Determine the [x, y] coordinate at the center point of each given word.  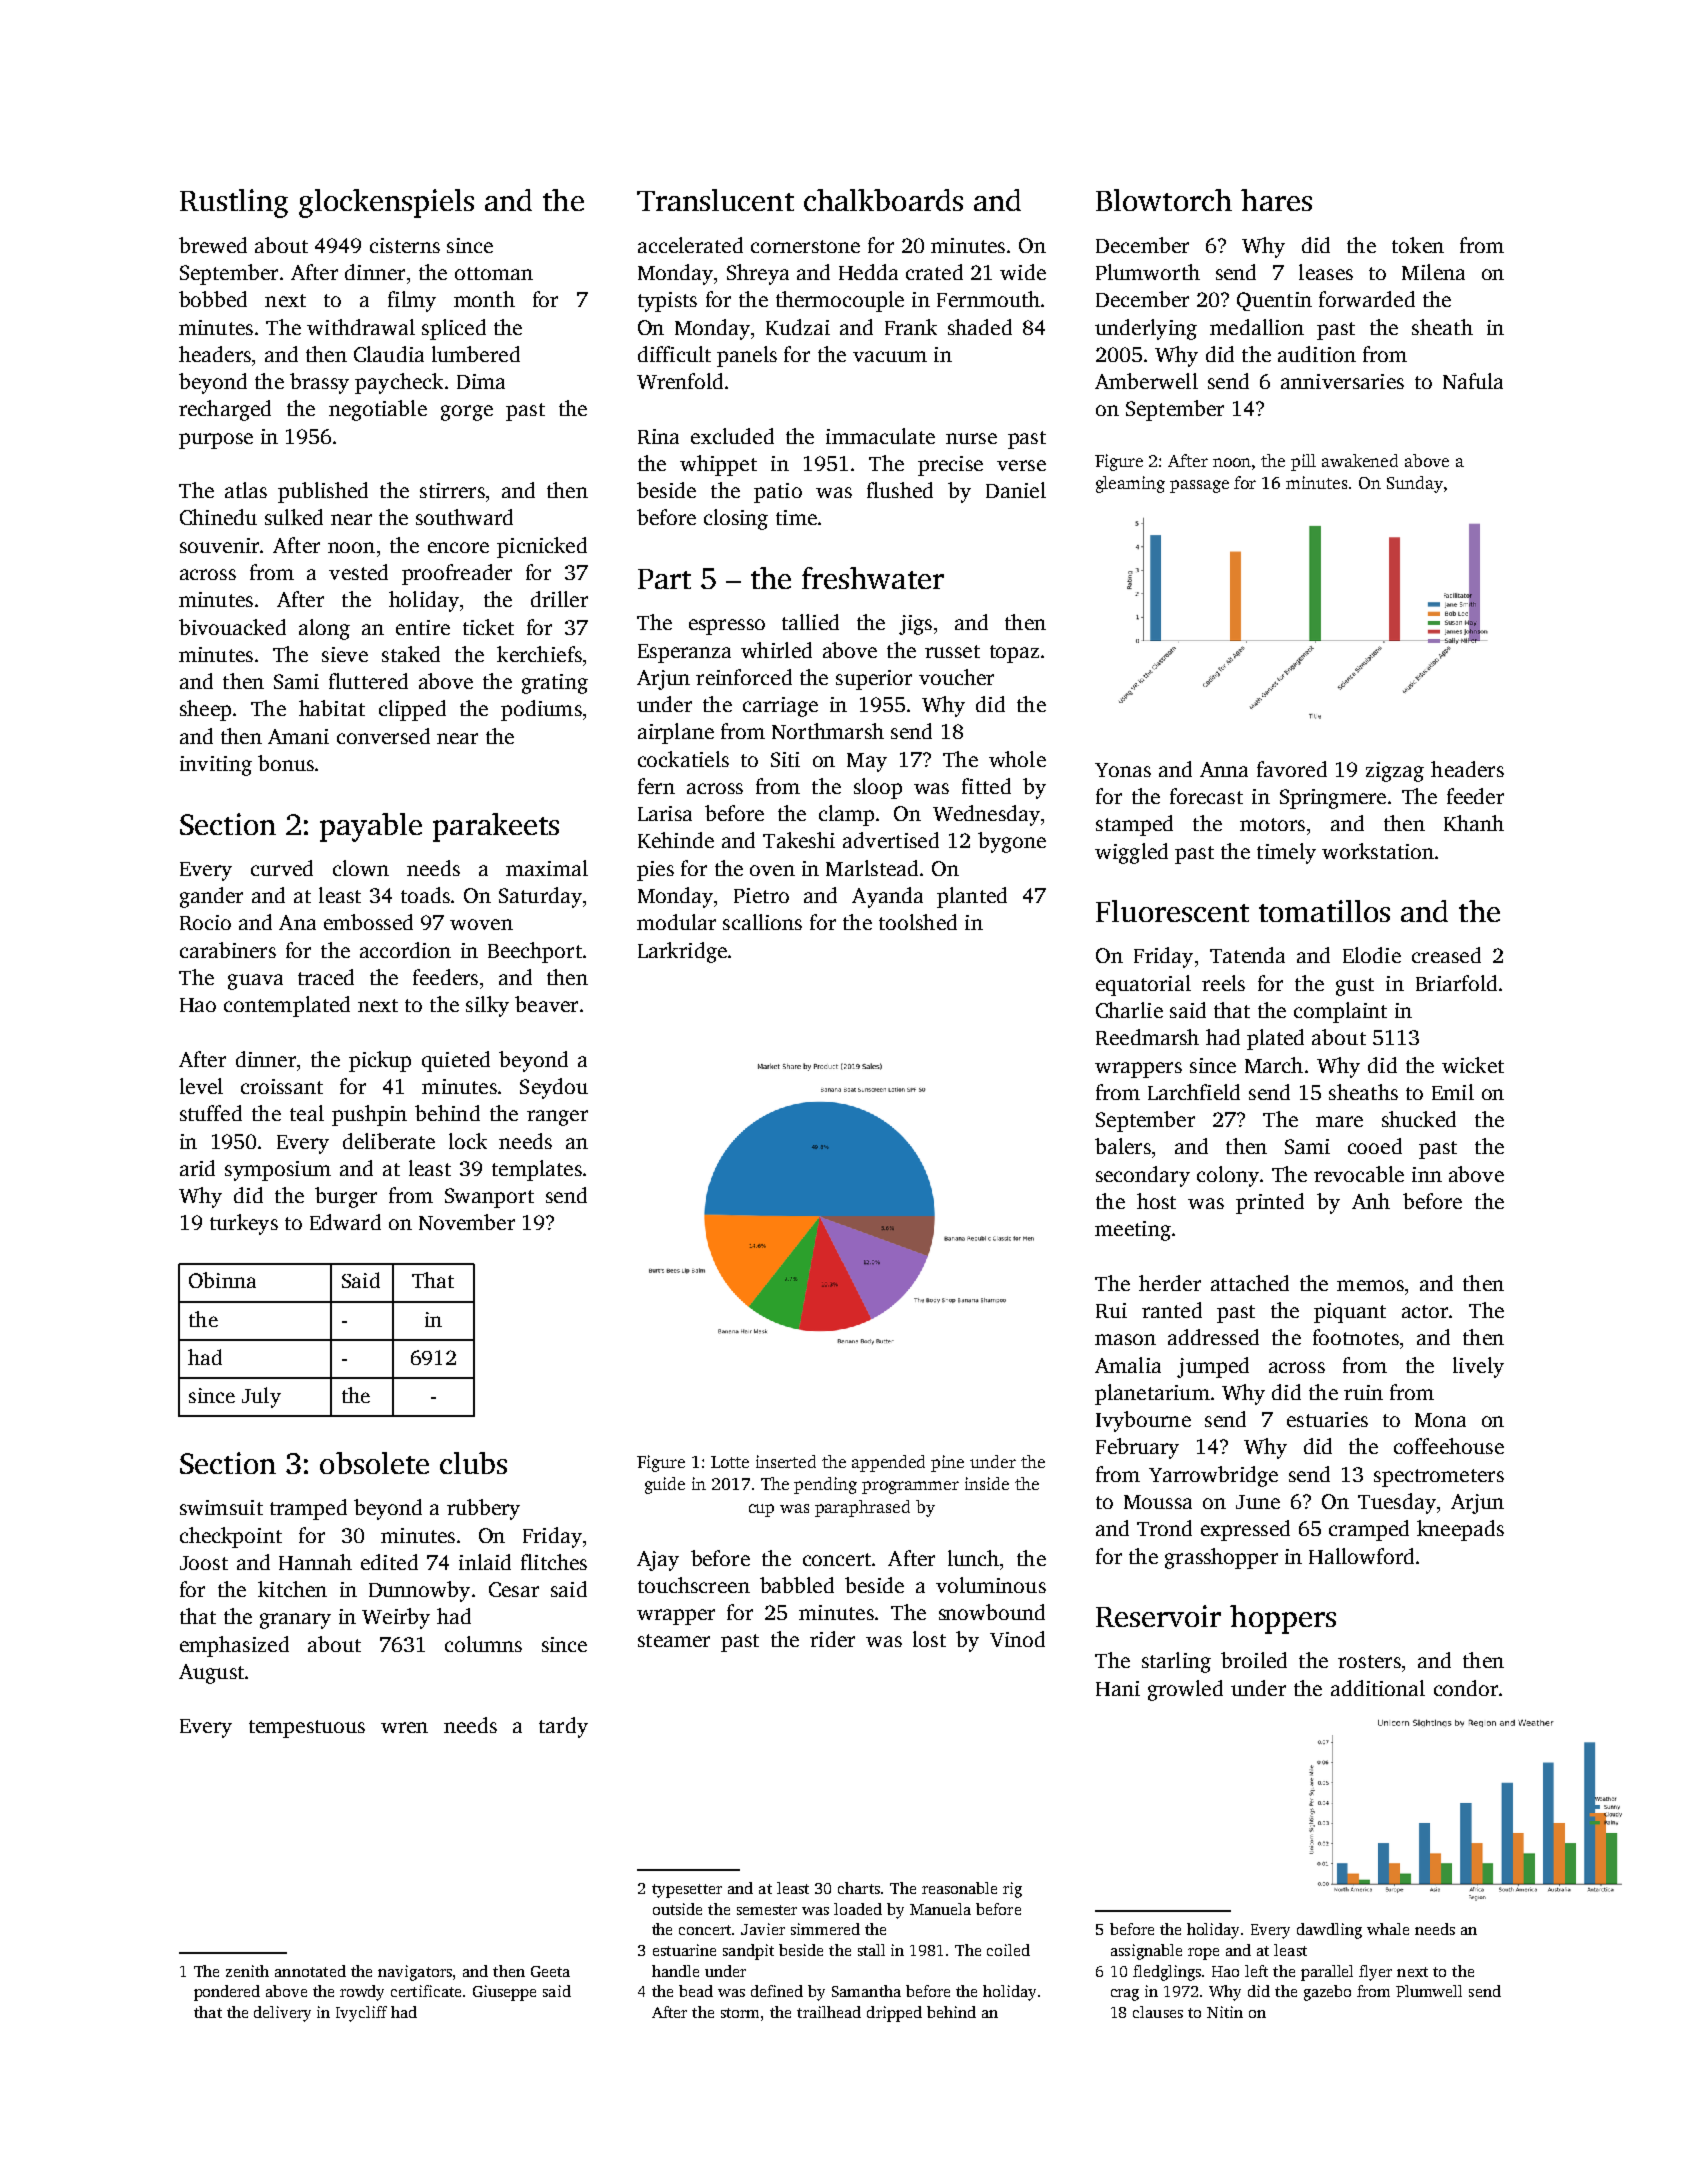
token [1418, 245]
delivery [282, 2014]
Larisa [665, 813]
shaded [980, 327]
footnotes [1356, 1337]
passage [1199, 486]
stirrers [452, 490]
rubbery [483, 1509]
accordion [405, 950]
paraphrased [862, 1508]
